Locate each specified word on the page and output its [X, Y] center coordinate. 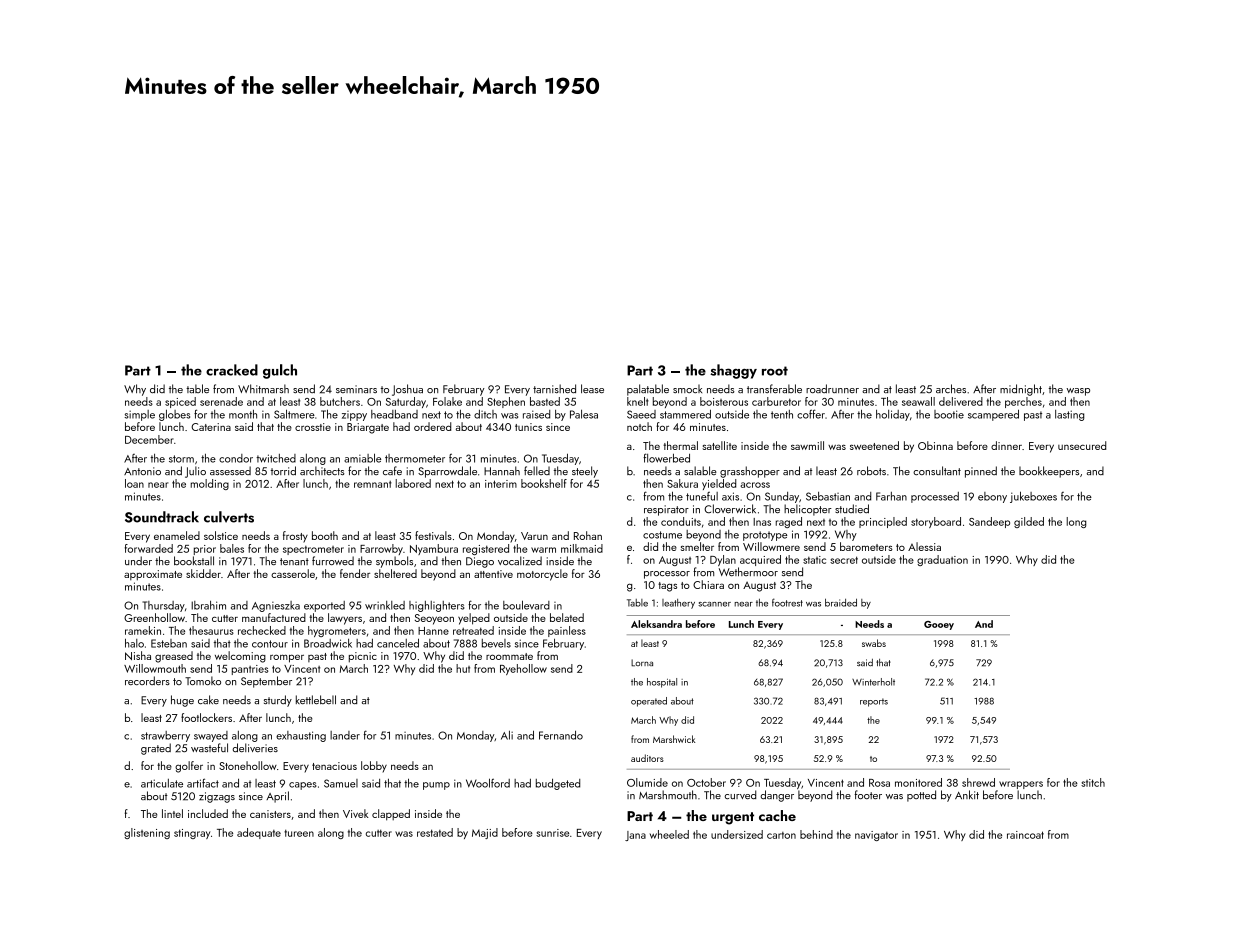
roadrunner [832, 388]
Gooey [939, 625]
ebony [992, 497]
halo [134, 643]
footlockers [206, 717]
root [775, 371]
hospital [662, 683]
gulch [280, 371]
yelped [474, 619]
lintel [172, 813]
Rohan [588, 535]
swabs [874, 643]
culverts [229, 517]
